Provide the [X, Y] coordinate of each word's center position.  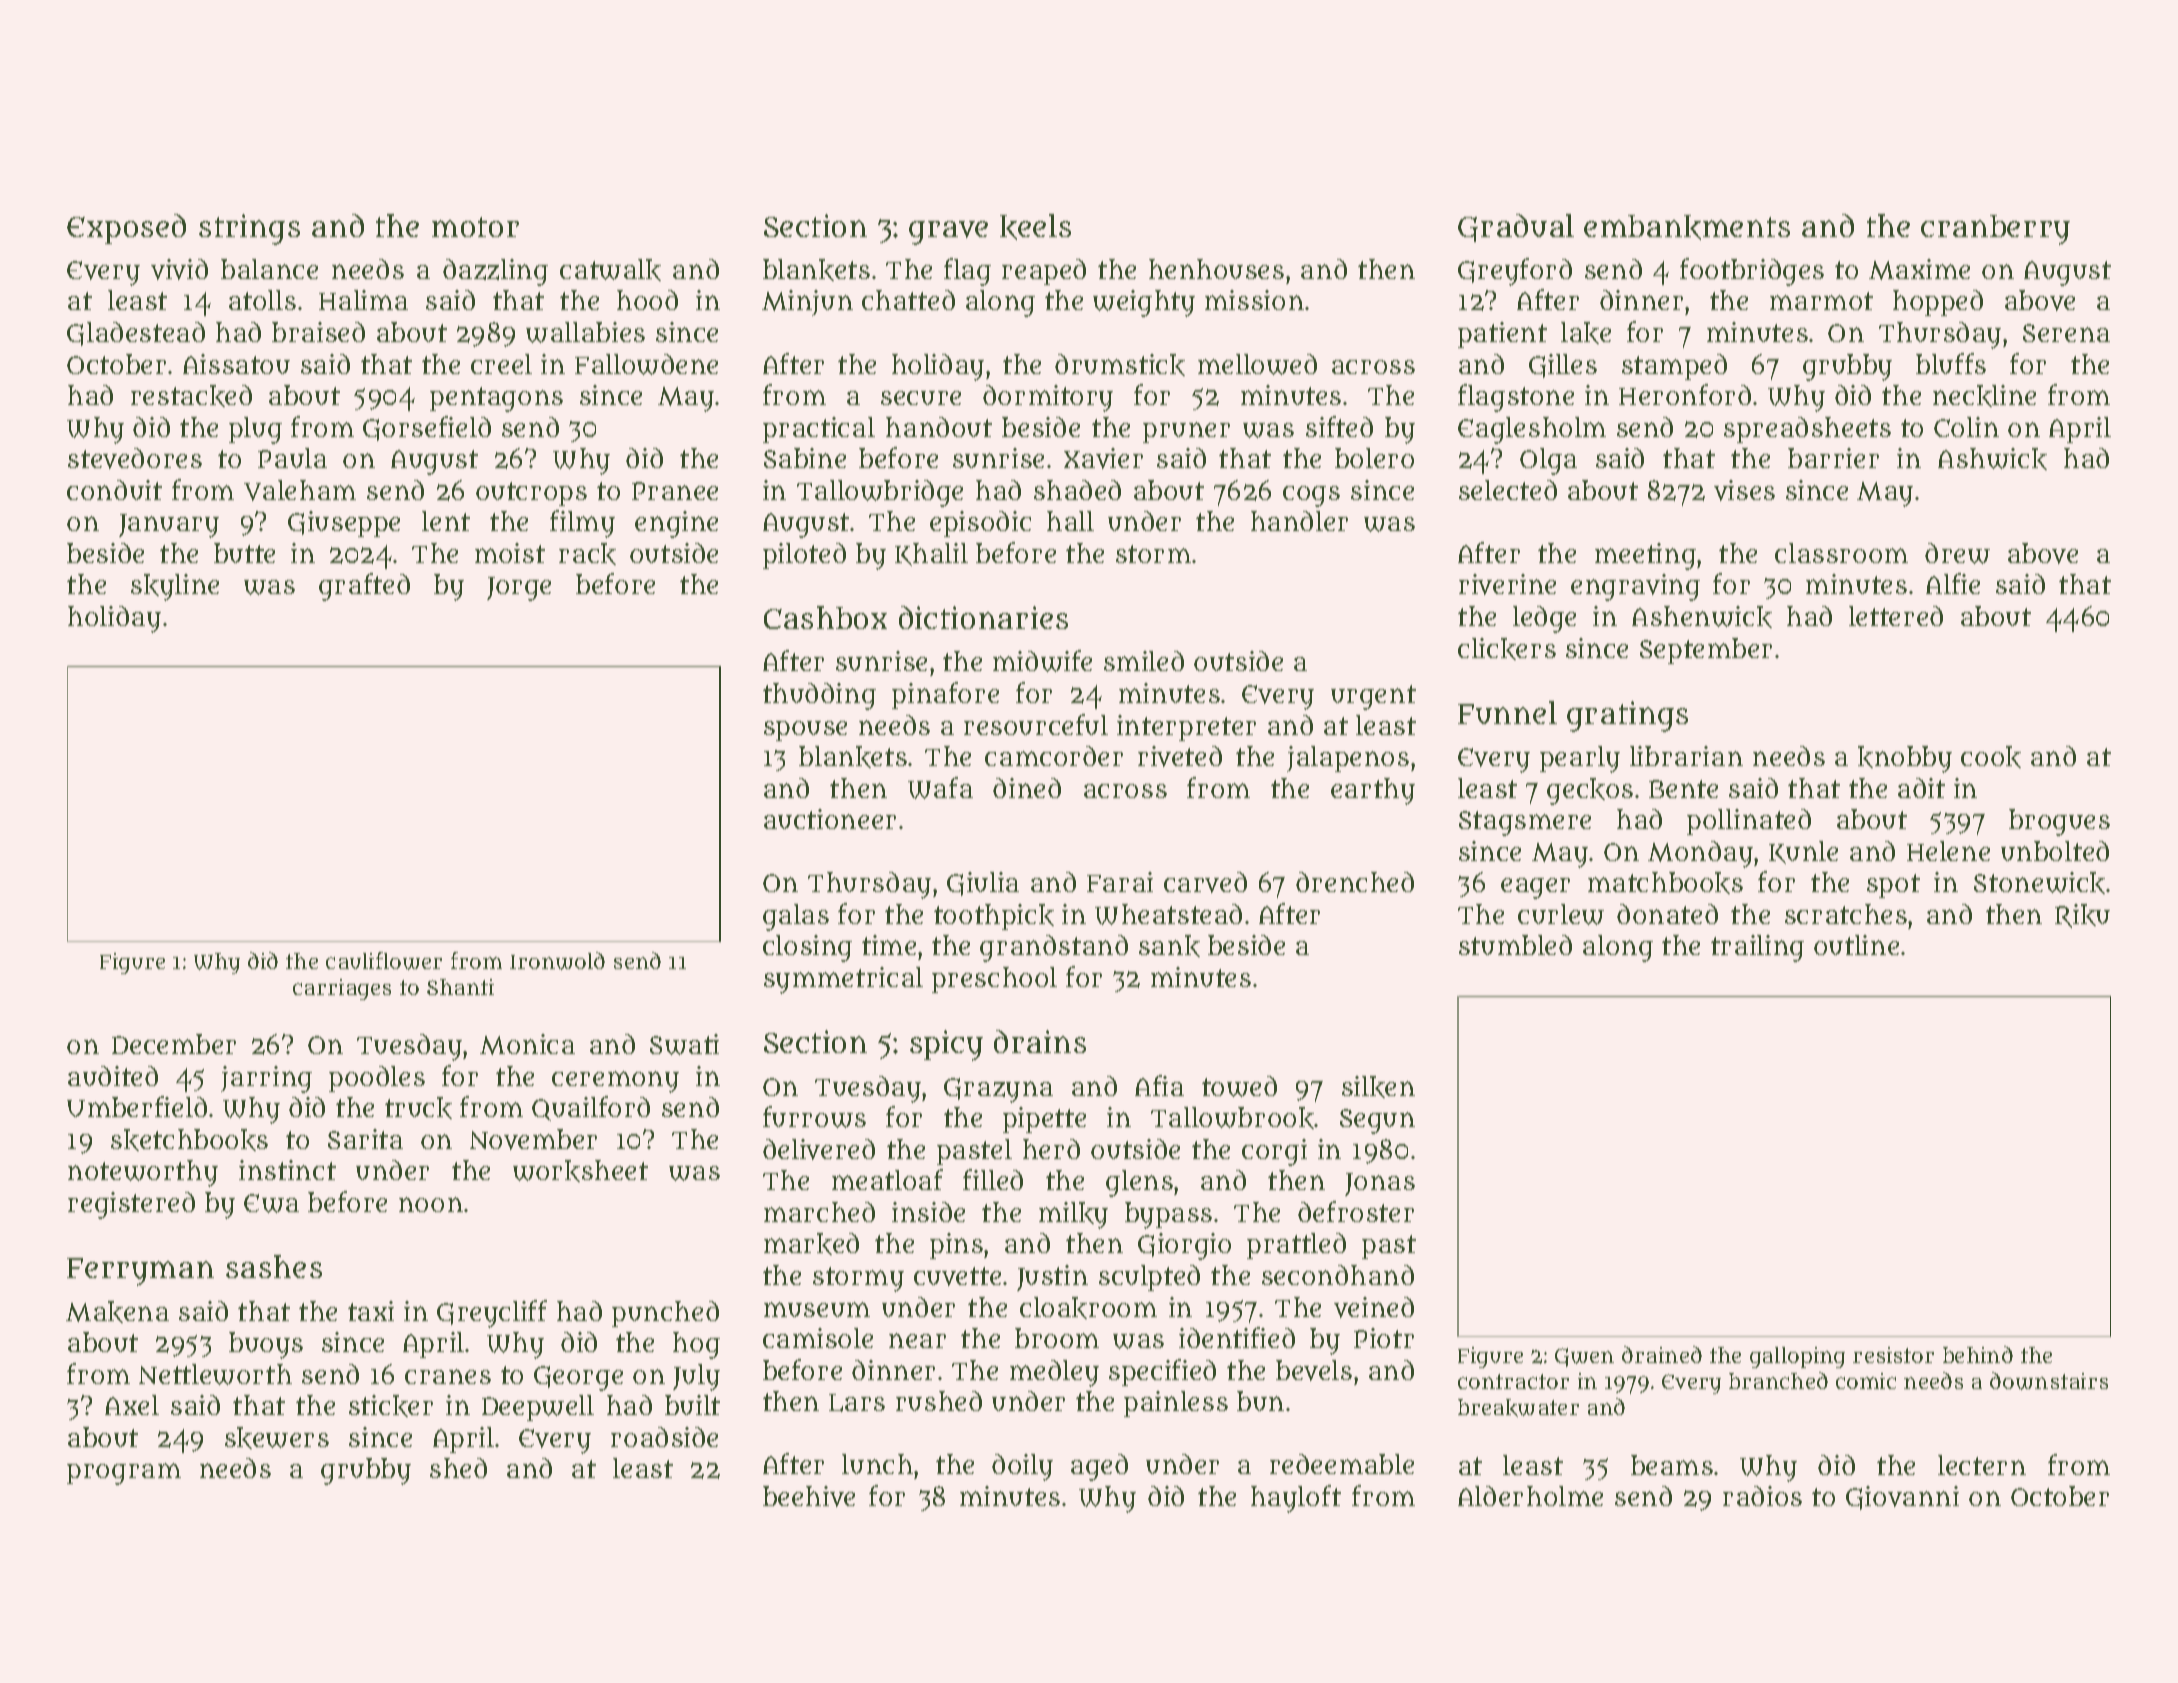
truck [418, 1108]
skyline [175, 587]
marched [819, 1212]
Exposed [126, 229]
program [124, 1474]
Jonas [1380, 1184]
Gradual [1516, 228]
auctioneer [830, 819]
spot [1893, 886]
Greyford [1515, 272]
